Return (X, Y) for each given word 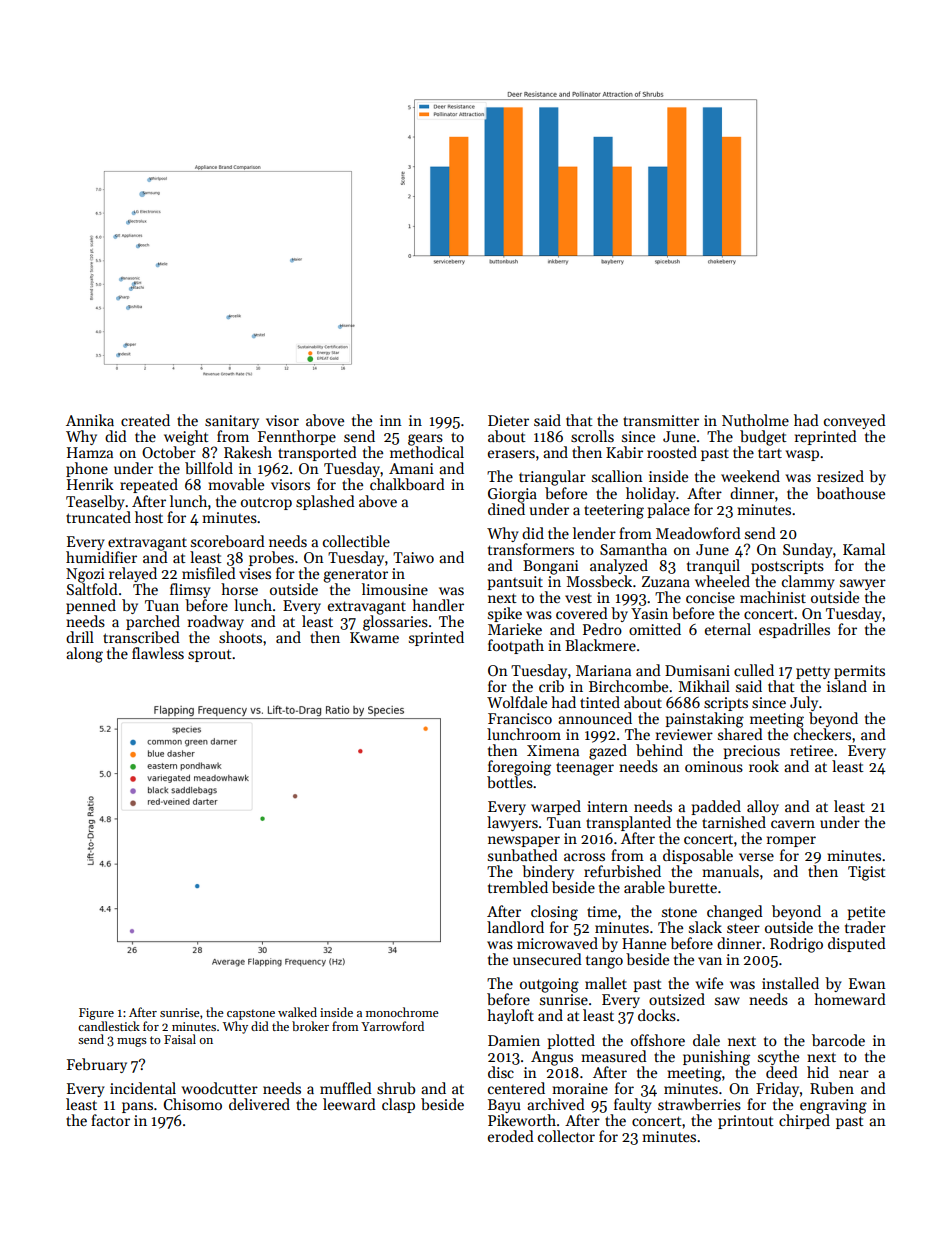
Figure (96, 1014)
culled (754, 670)
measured (614, 1056)
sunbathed (523, 855)
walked (297, 1012)
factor (110, 1120)
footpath (516, 646)
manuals (730, 871)
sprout (210, 655)
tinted (600, 702)
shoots (240, 637)
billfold (209, 468)
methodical (427, 452)
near (854, 1074)
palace (668, 510)
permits (859, 672)
